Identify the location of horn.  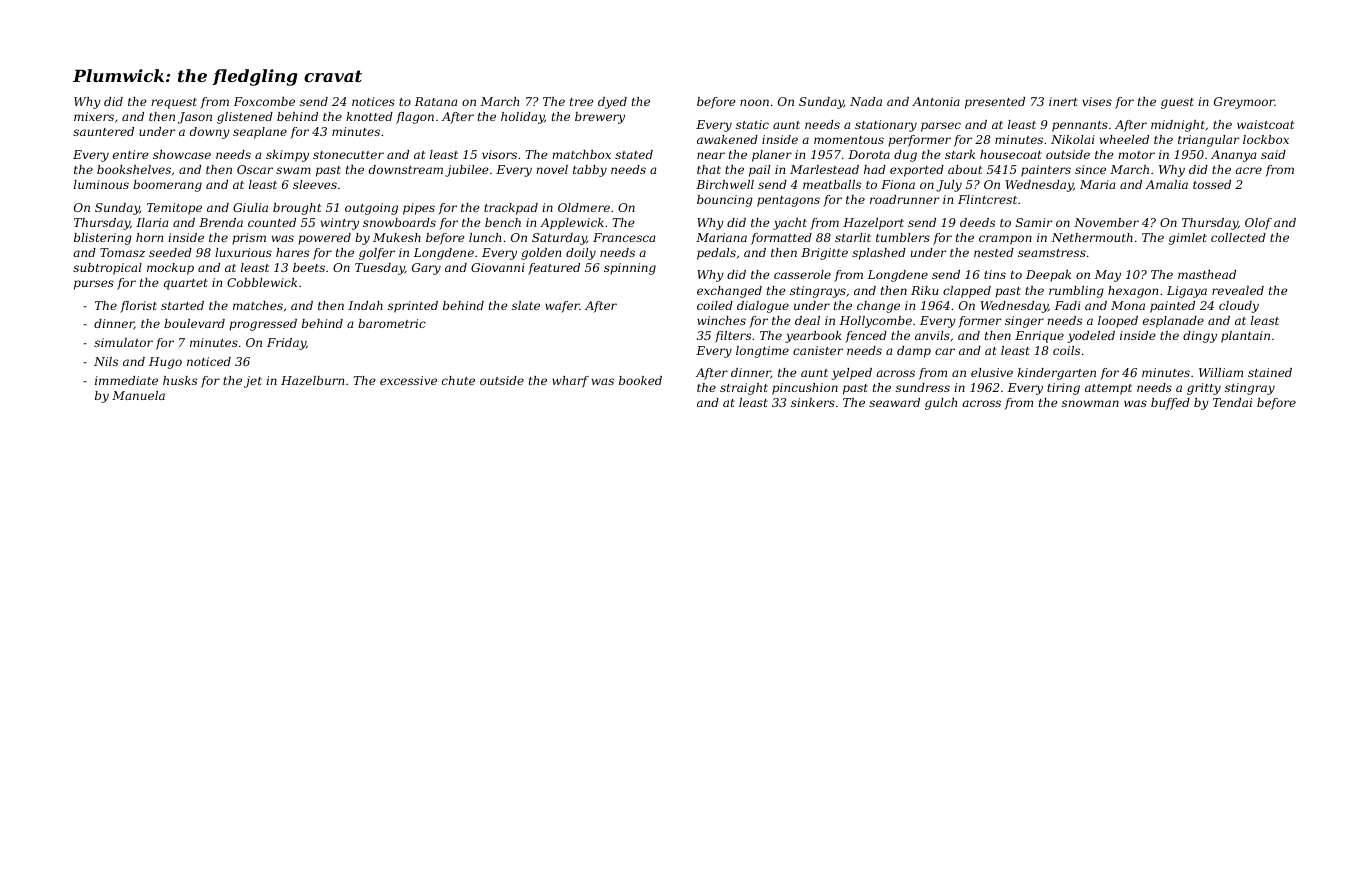
(149, 237).
